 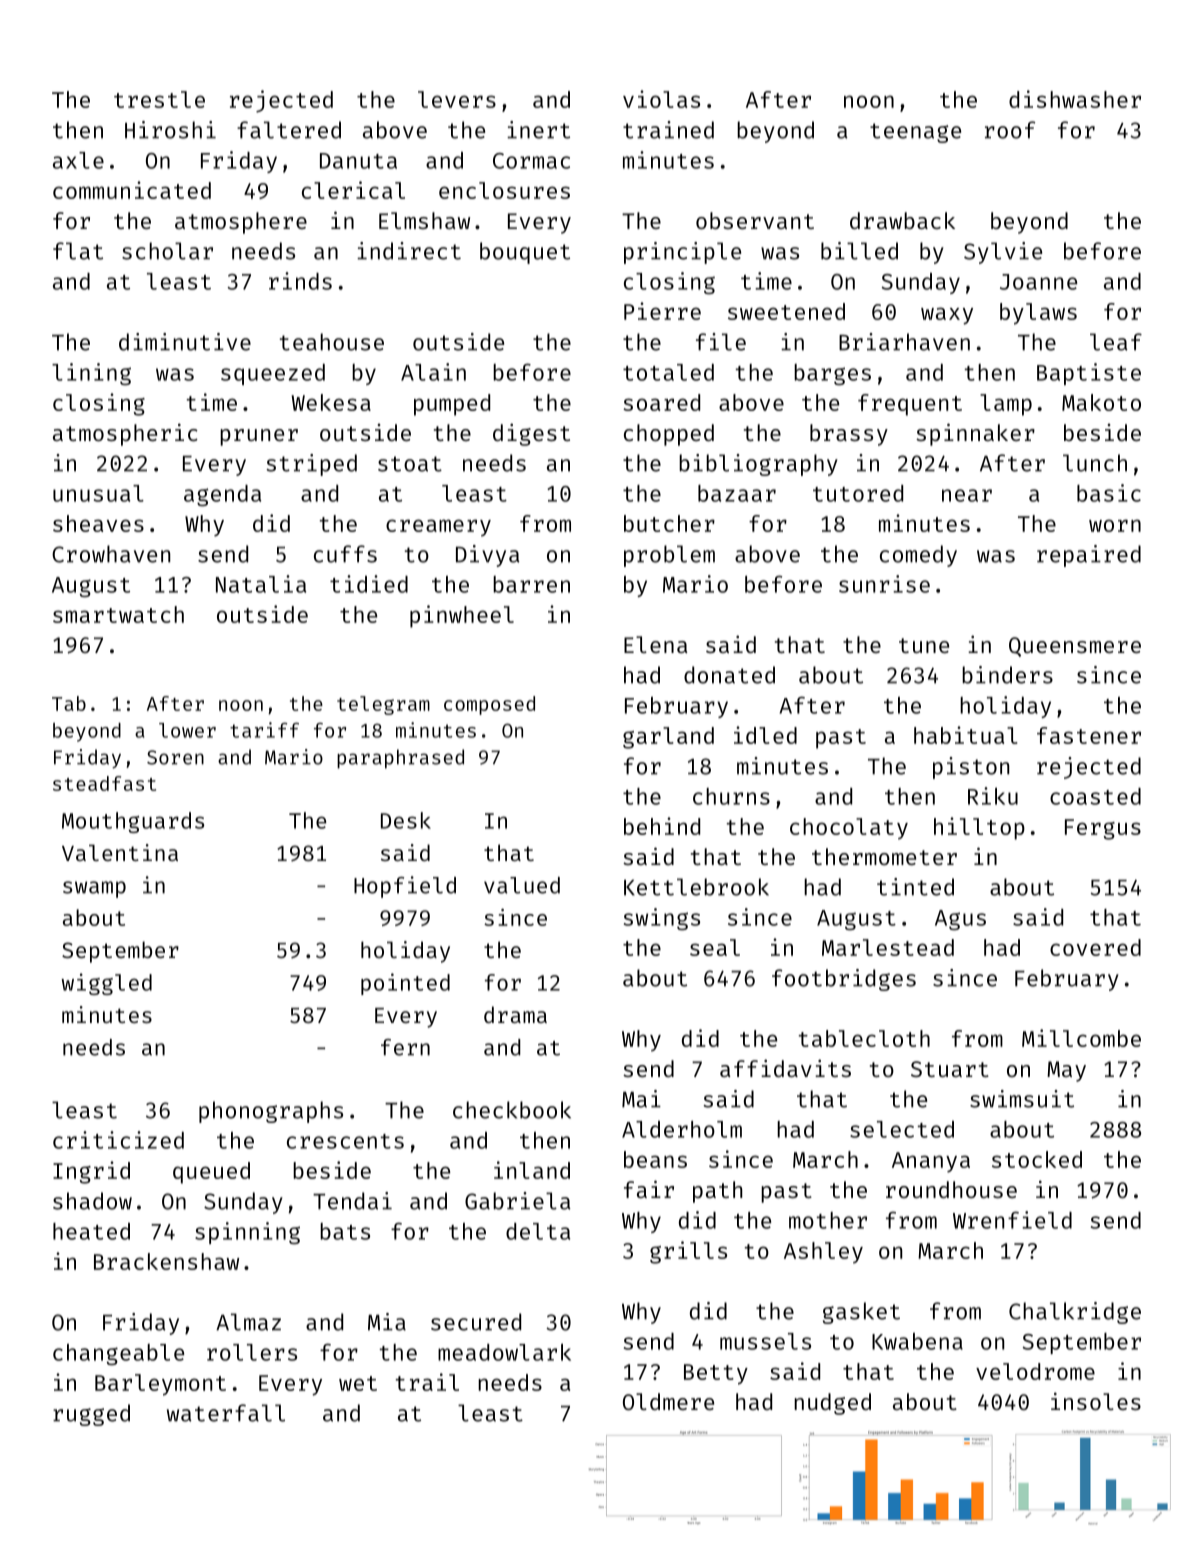 What do you see at coordinates (166, 1261) in the image?
I see `Brackenshaw` at bounding box center [166, 1261].
